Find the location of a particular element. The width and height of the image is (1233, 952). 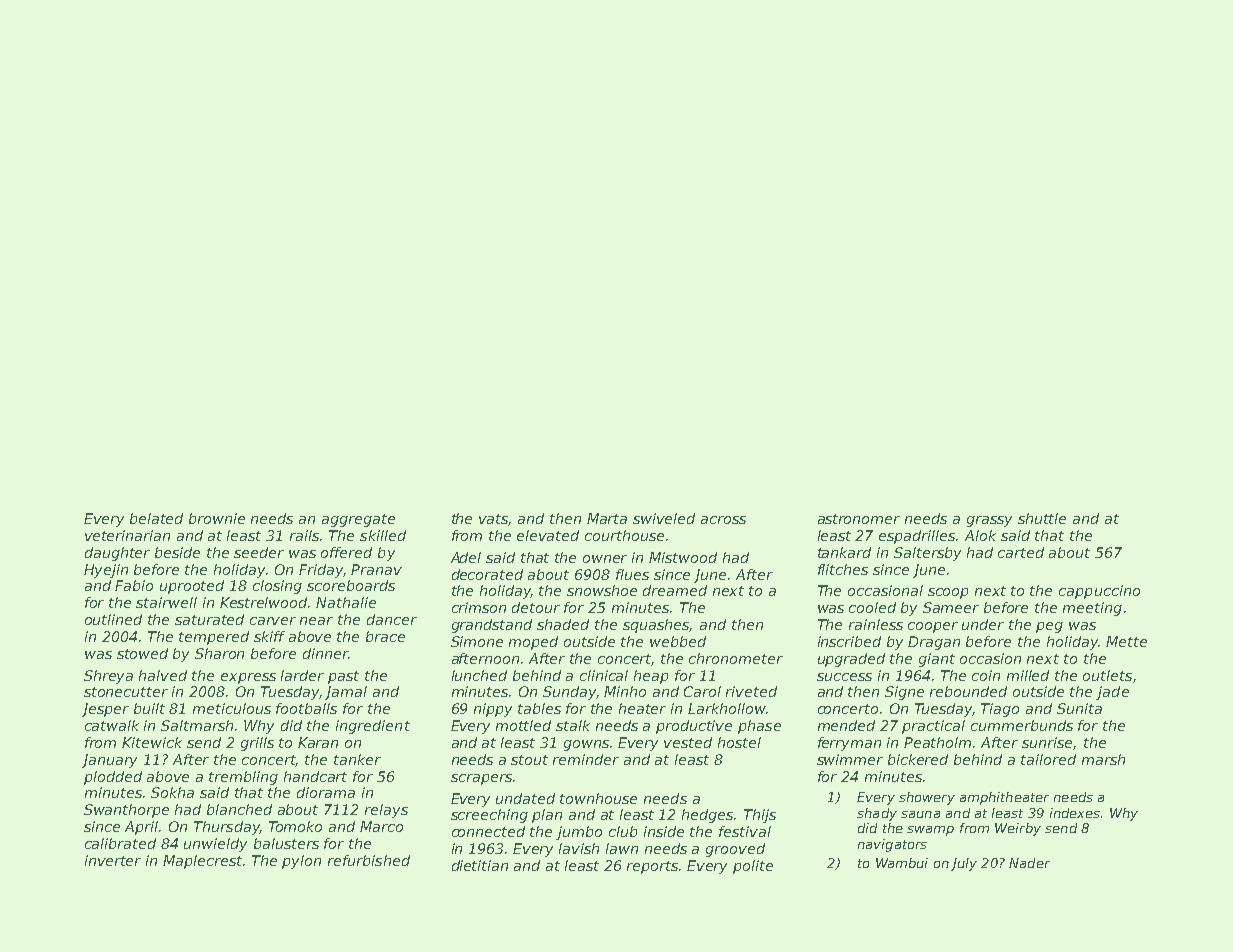

Signe is located at coordinates (904, 693).
